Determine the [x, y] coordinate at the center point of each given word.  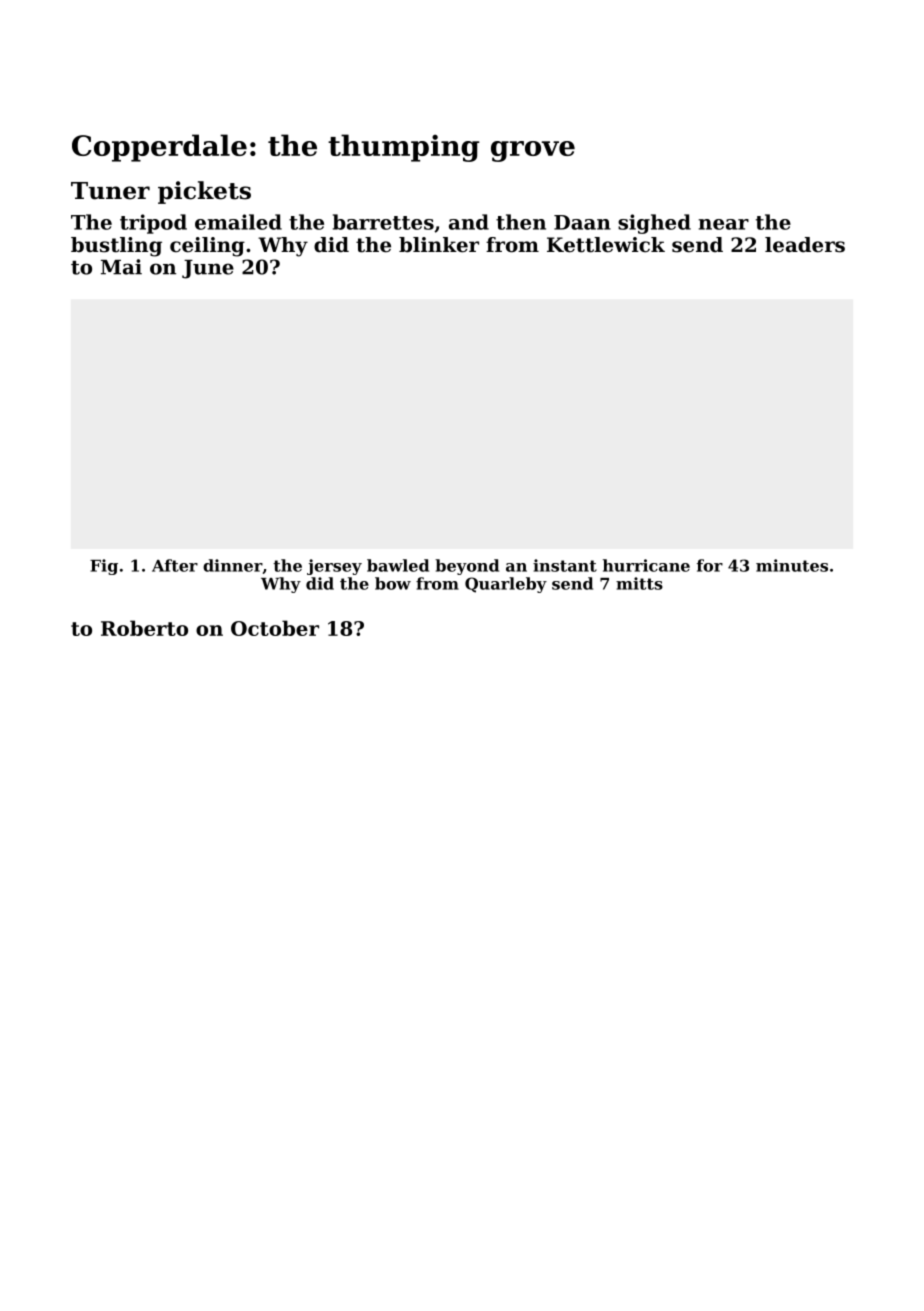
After [175, 565]
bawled [398, 565]
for [710, 565]
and [469, 222]
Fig [104, 567]
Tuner [110, 191]
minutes [792, 565]
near [723, 224]
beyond [467, 567]
